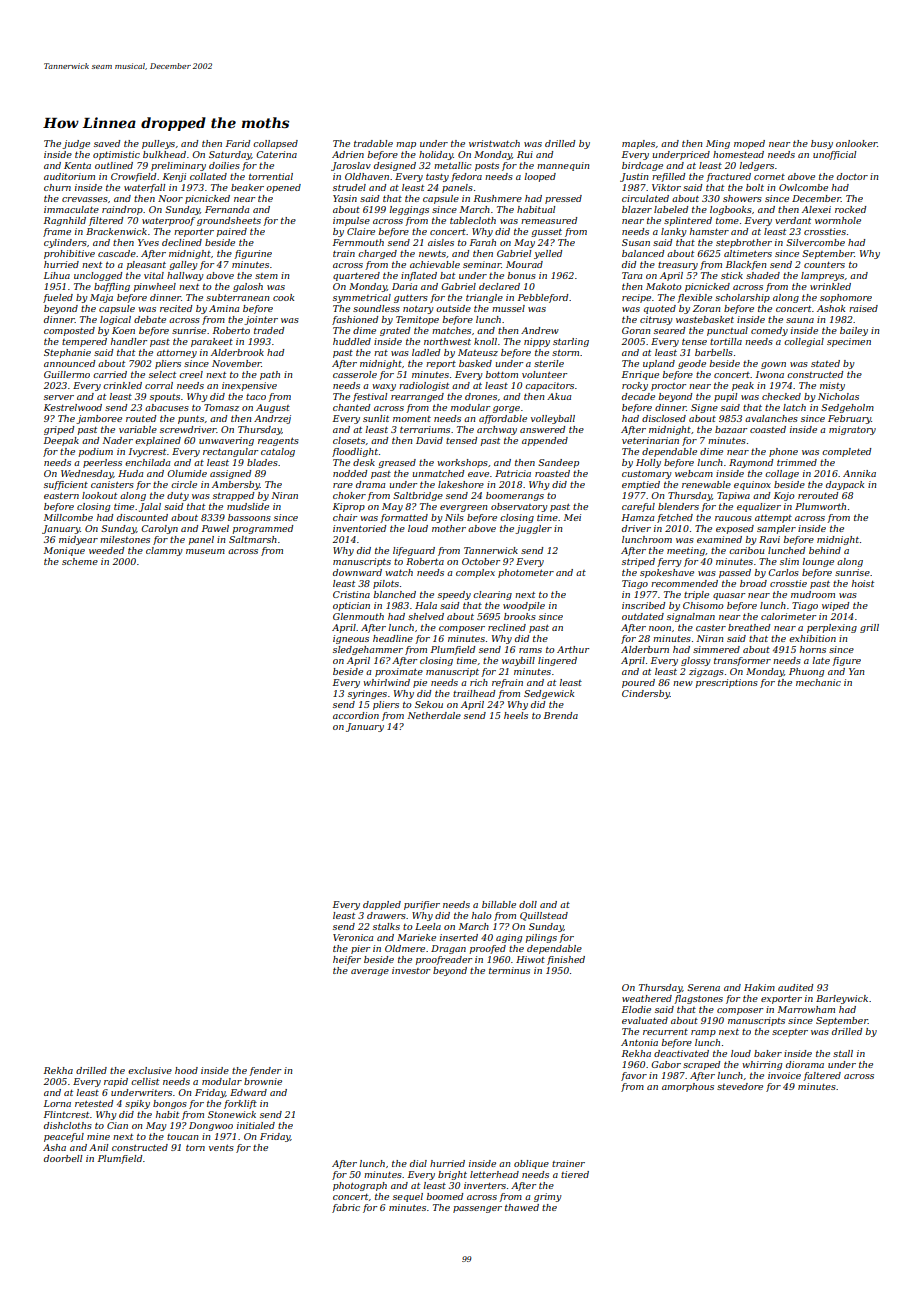  What do you see at coordinates (63, 1158) in the screenshot?
I see `doorbell` at bounding box center [63, 1158].
